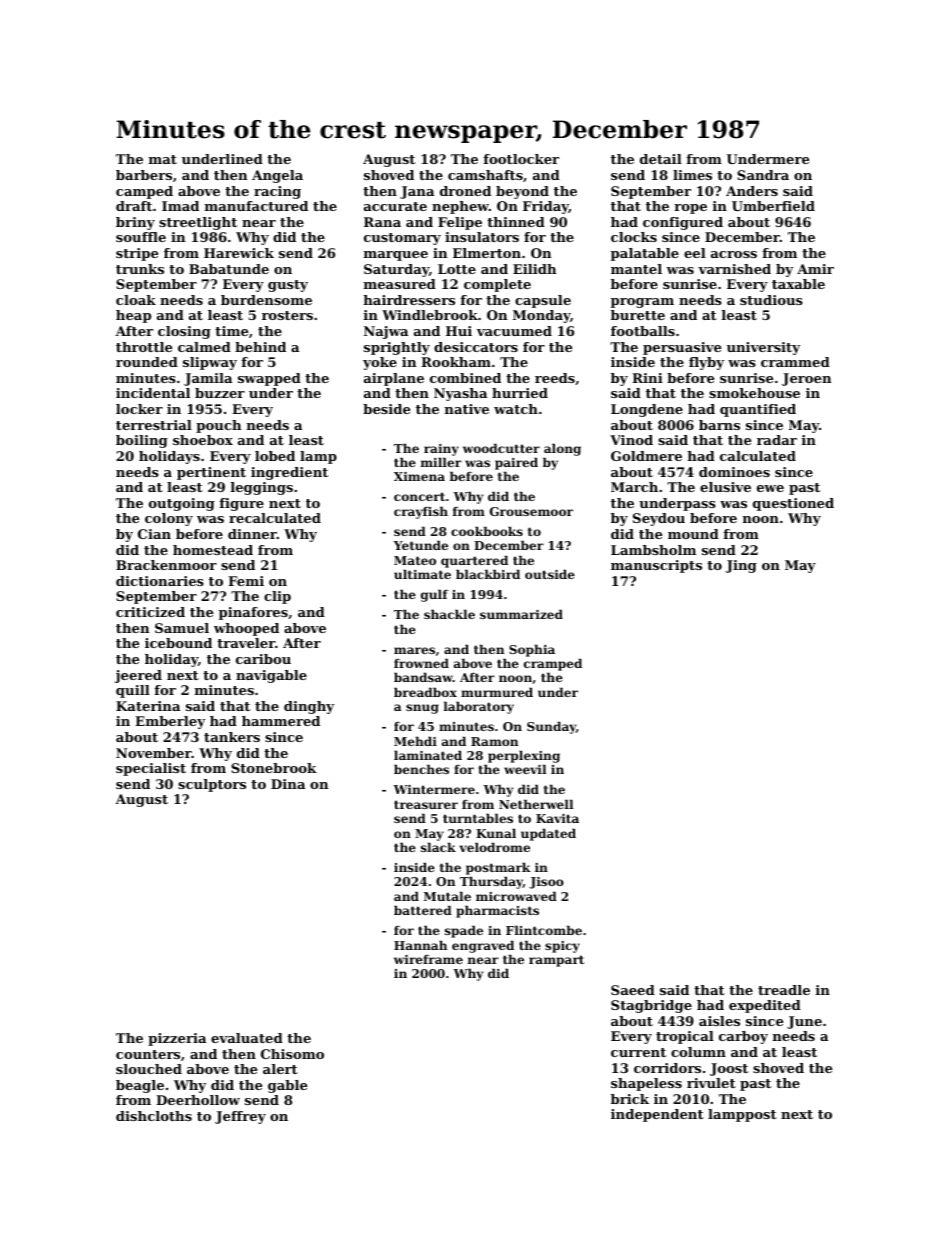 The image size is (952, 1233). Describe the element at coordinates (246, 581) in the screenshot. I see `Femi` at that location.
